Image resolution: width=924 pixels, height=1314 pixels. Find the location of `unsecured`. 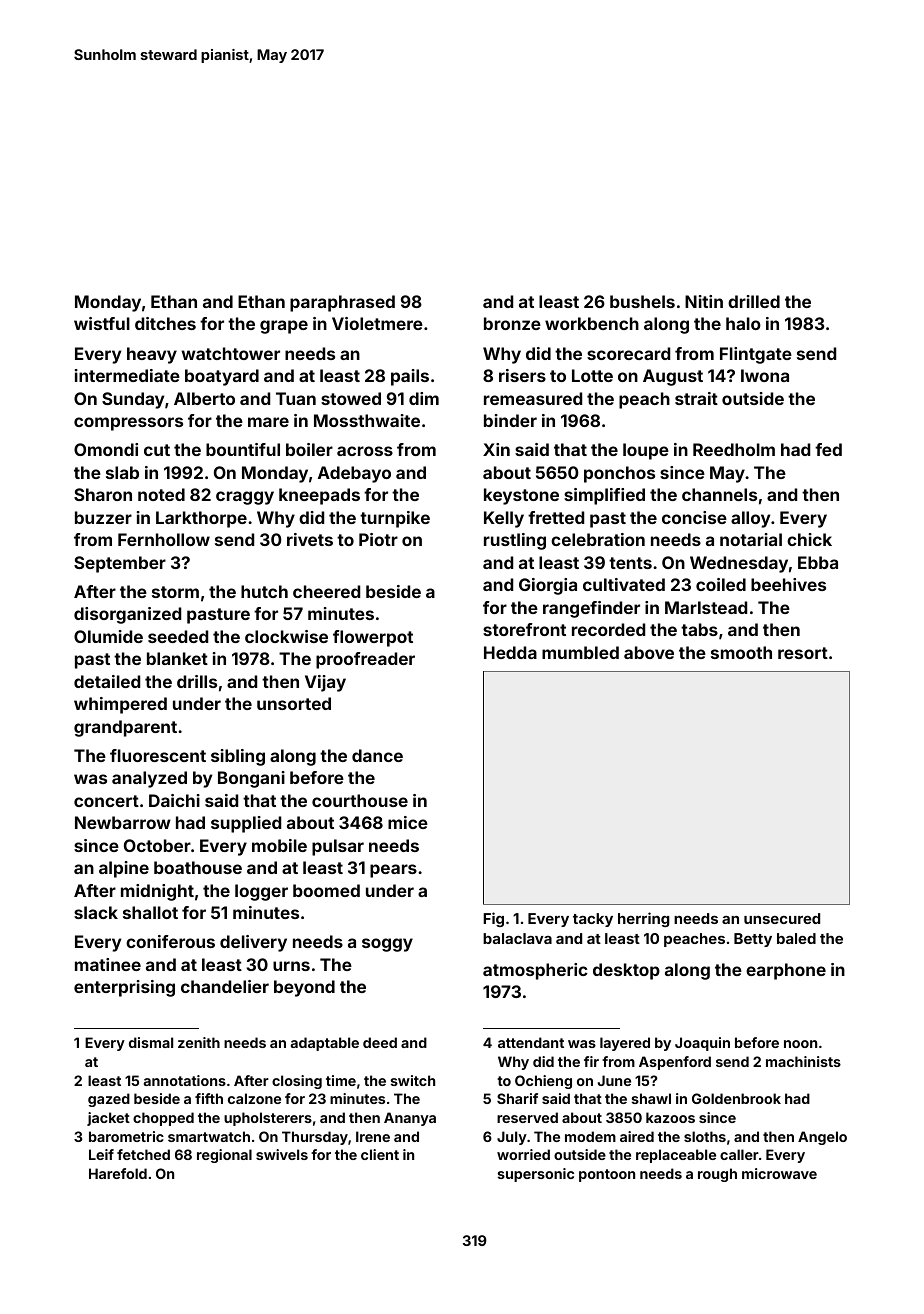

unsecured is located at coordinates (782, 918).
